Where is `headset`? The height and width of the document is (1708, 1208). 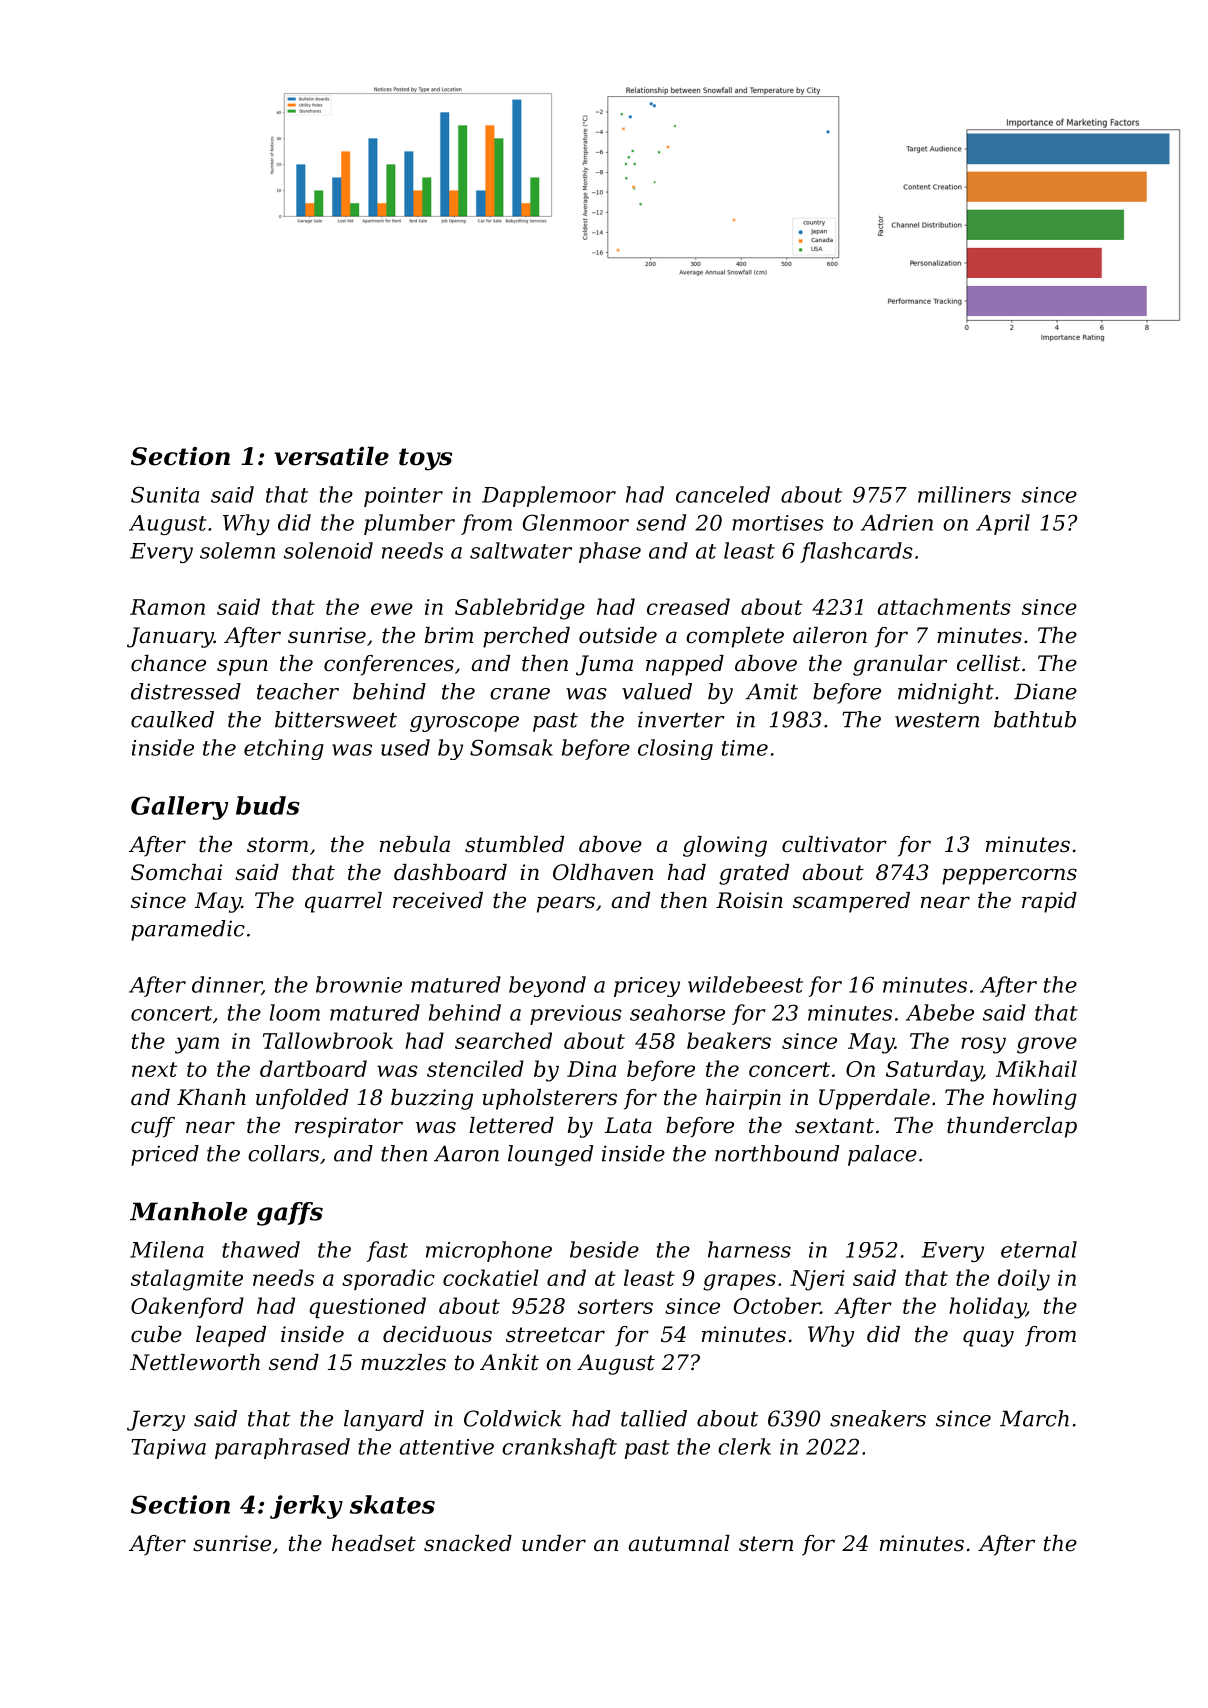
headset is located at coordinates (374, 1543).
